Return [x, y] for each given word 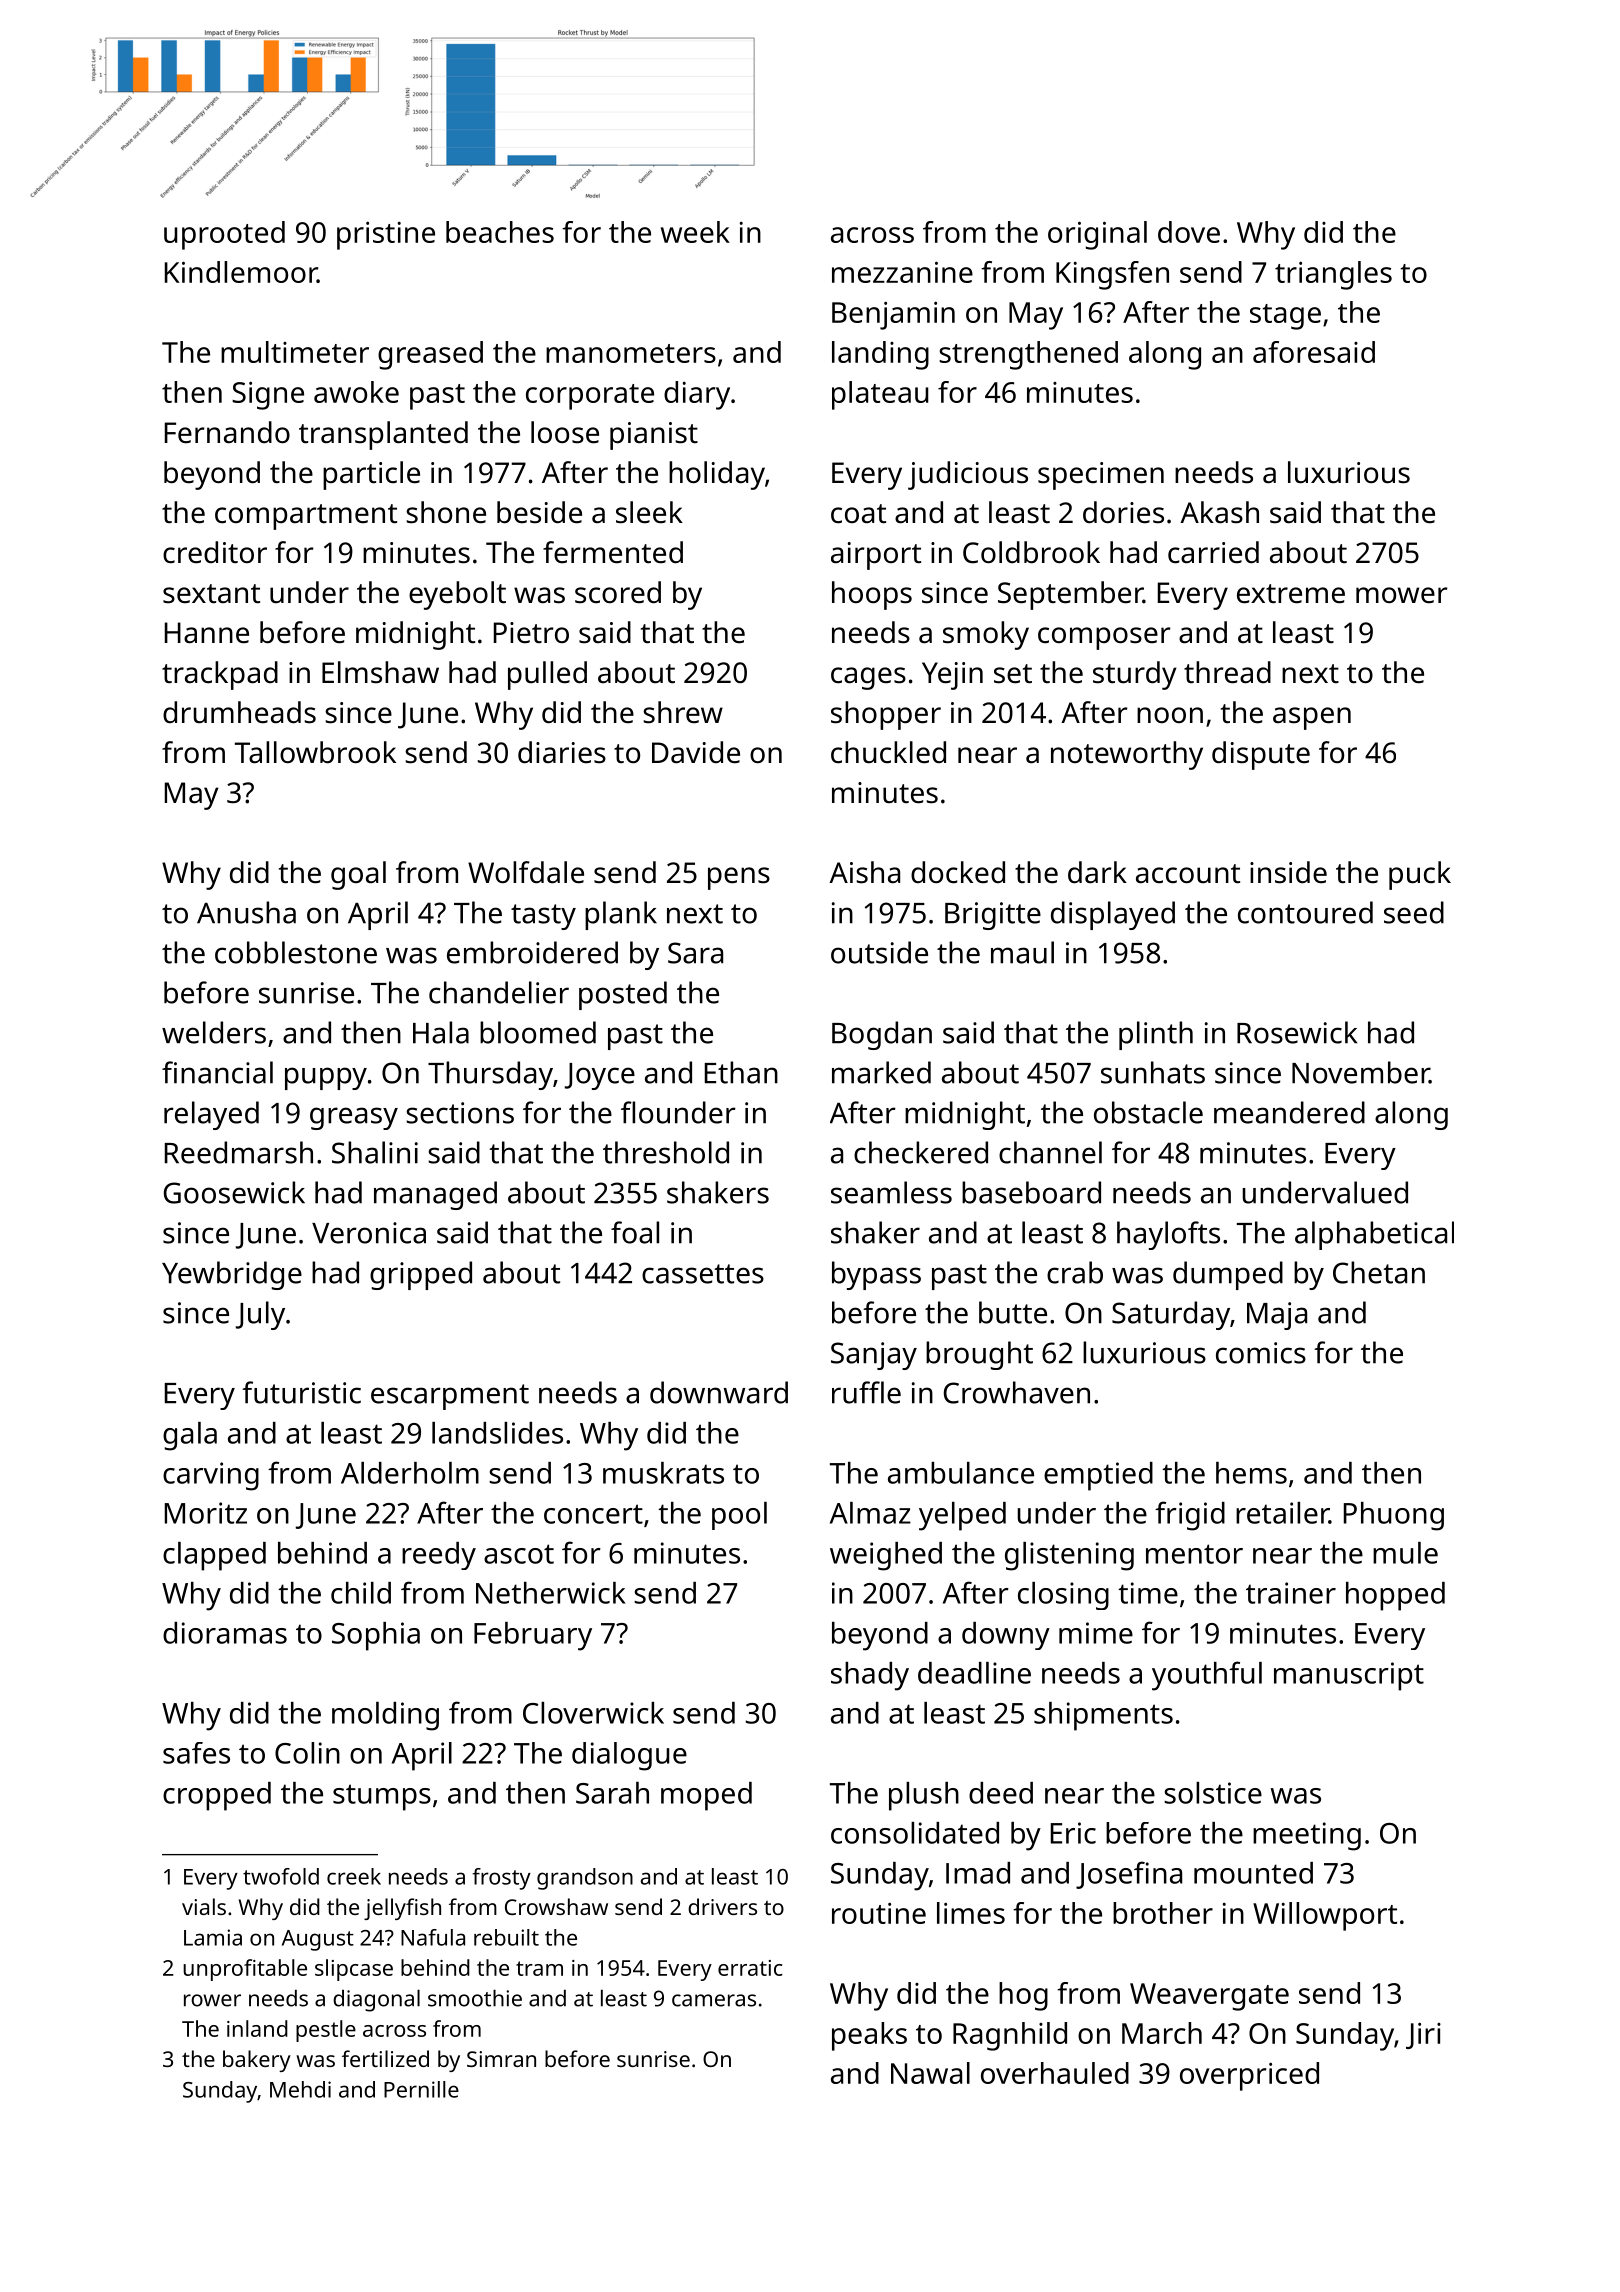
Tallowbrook [315, 752]
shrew [683, 712]
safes [196, 1753]
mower [1401, 595]
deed [1001, 1793]
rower [212, 2000]
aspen [1312, 718]
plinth [1156, 1035]
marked [881, 1072]
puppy [326, 1078]
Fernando [227, 432]
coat [858, 514]
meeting [1307, 1836]
